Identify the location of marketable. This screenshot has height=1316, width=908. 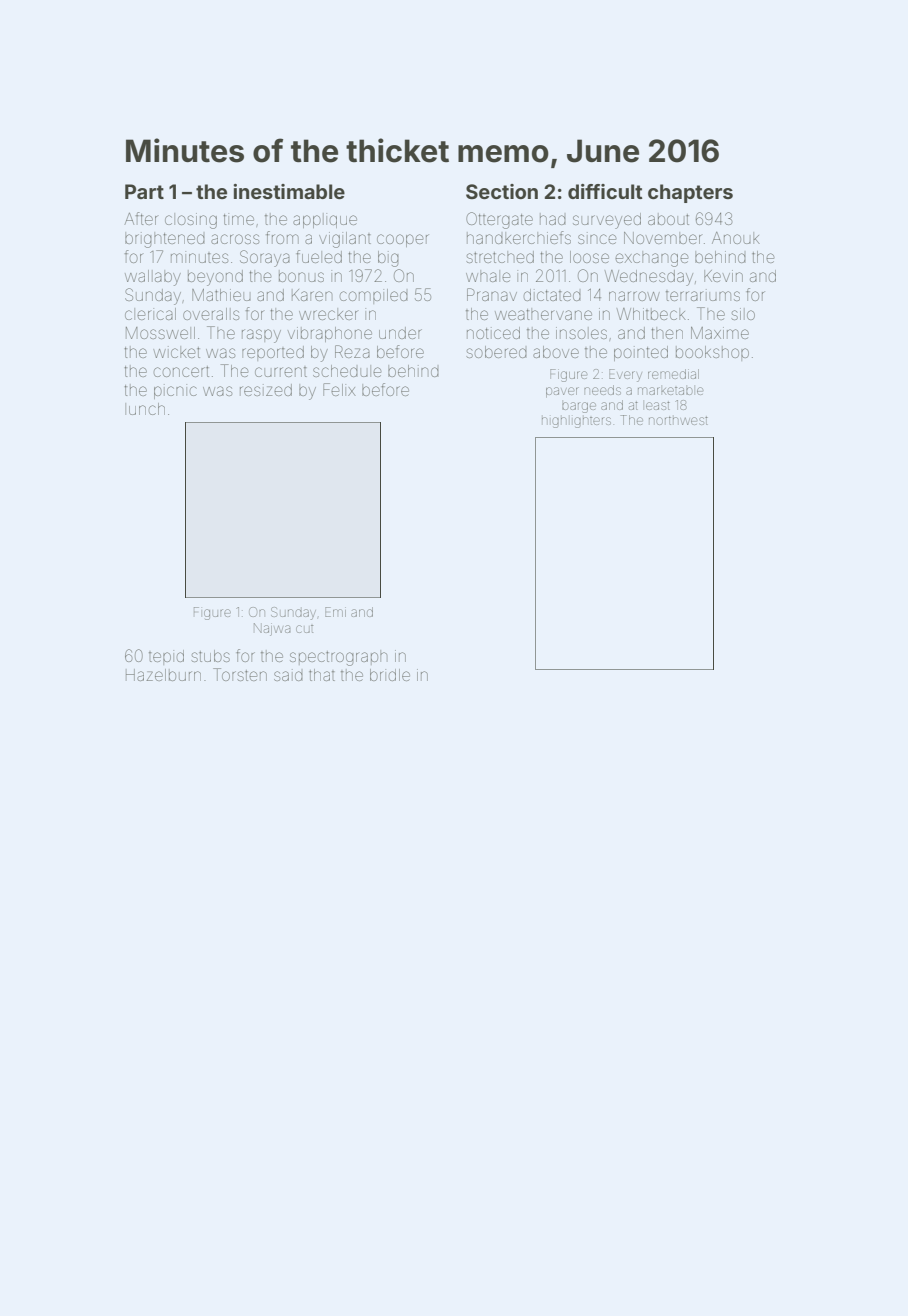
(670, 391).
